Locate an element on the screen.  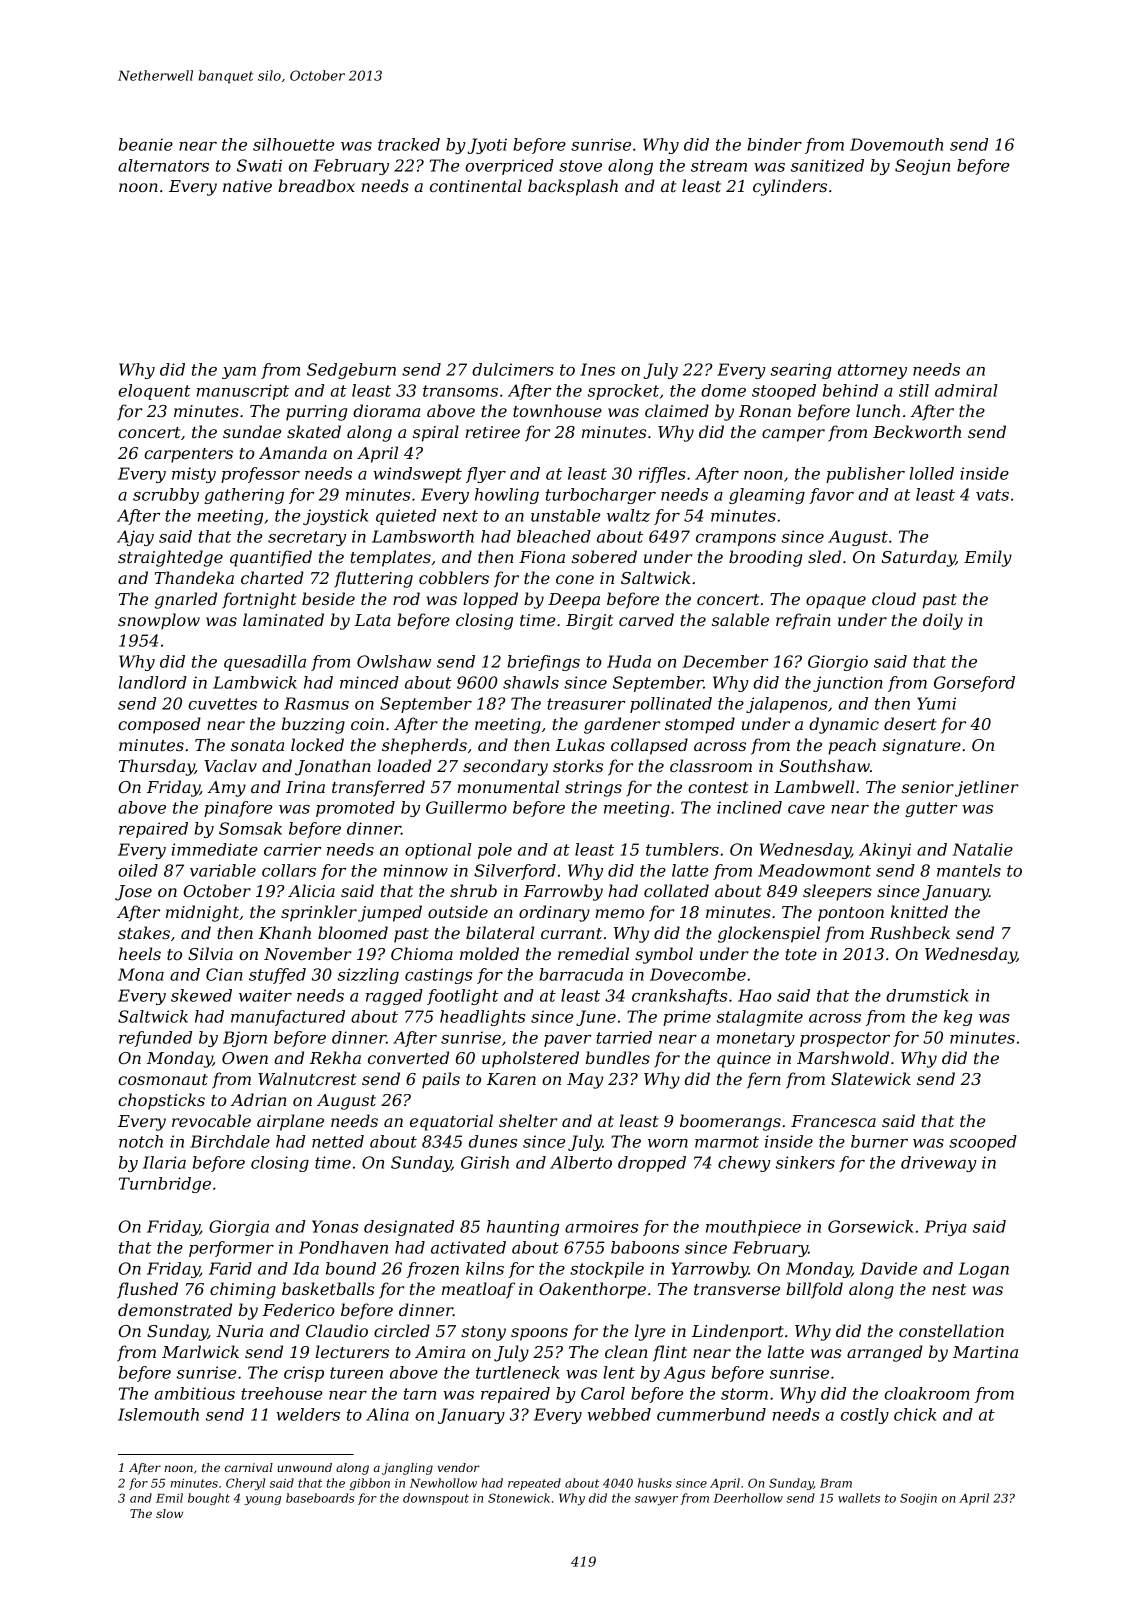
eloquent is located at coordinates (154, 392).
